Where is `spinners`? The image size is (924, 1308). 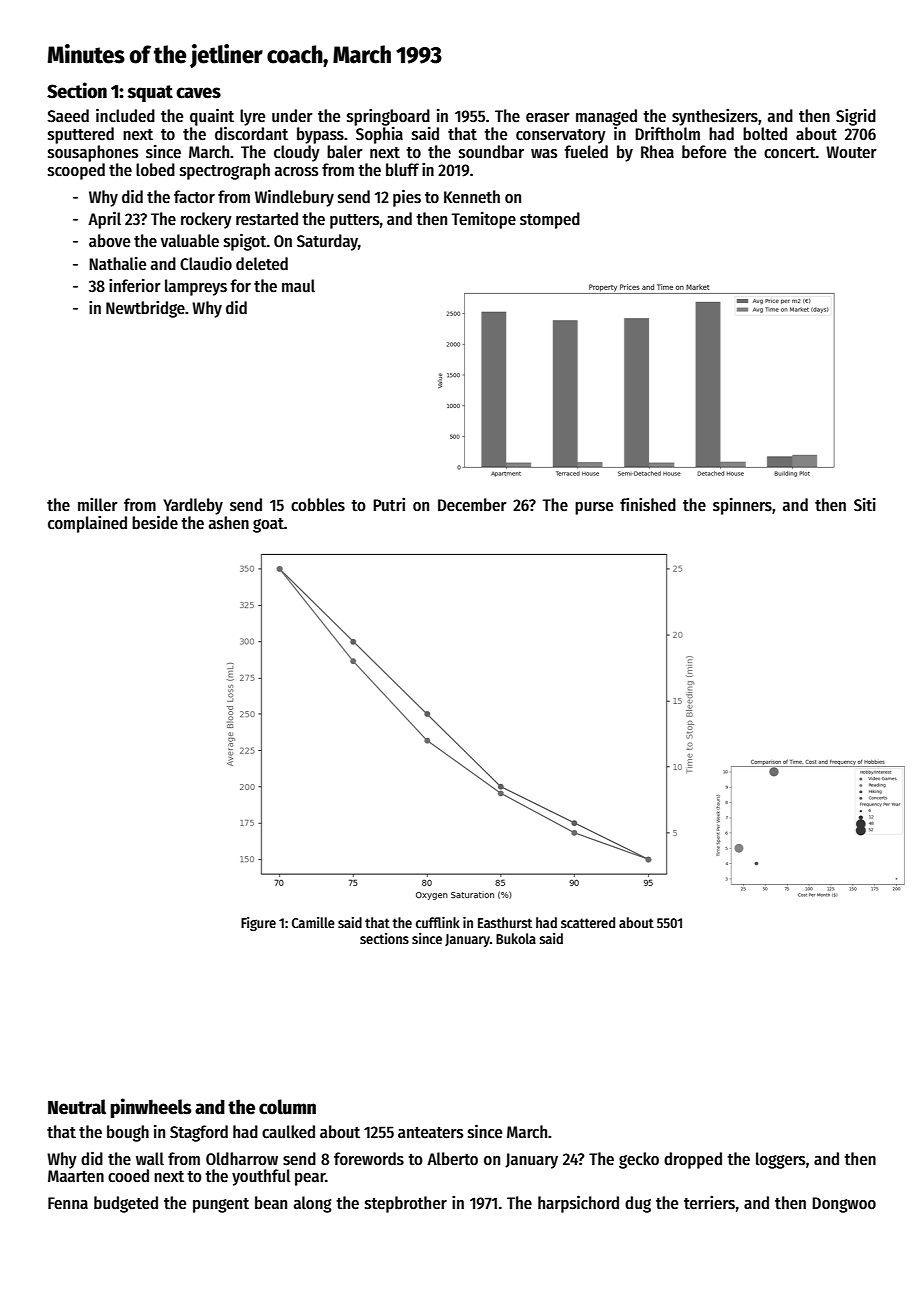
spinners is located at coordinates (742, 506).
